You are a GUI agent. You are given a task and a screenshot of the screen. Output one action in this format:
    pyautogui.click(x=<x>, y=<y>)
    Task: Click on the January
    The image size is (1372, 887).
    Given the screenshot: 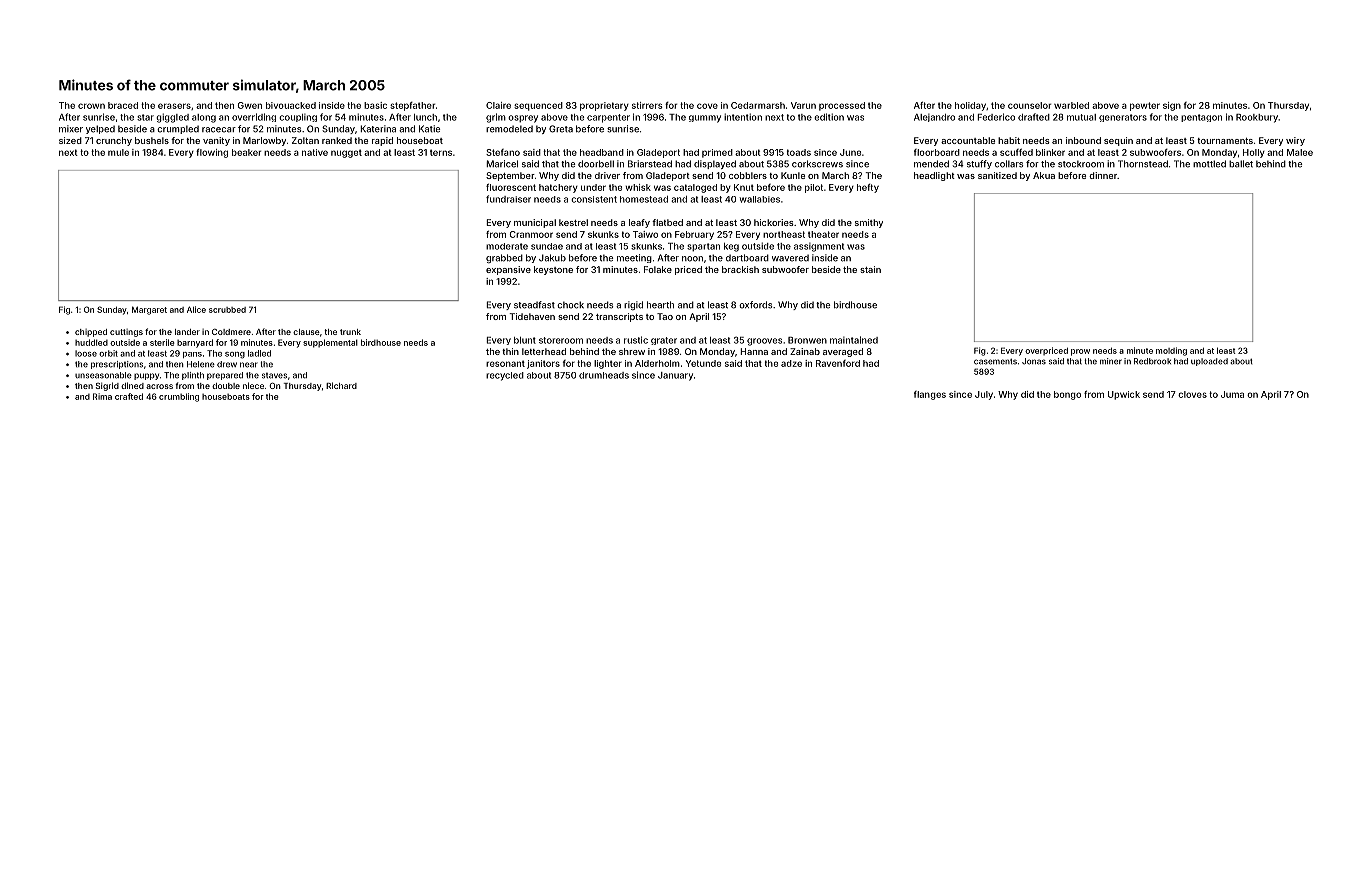 What is the action you would take?
    pyautogui.click(x=675, y=376)
